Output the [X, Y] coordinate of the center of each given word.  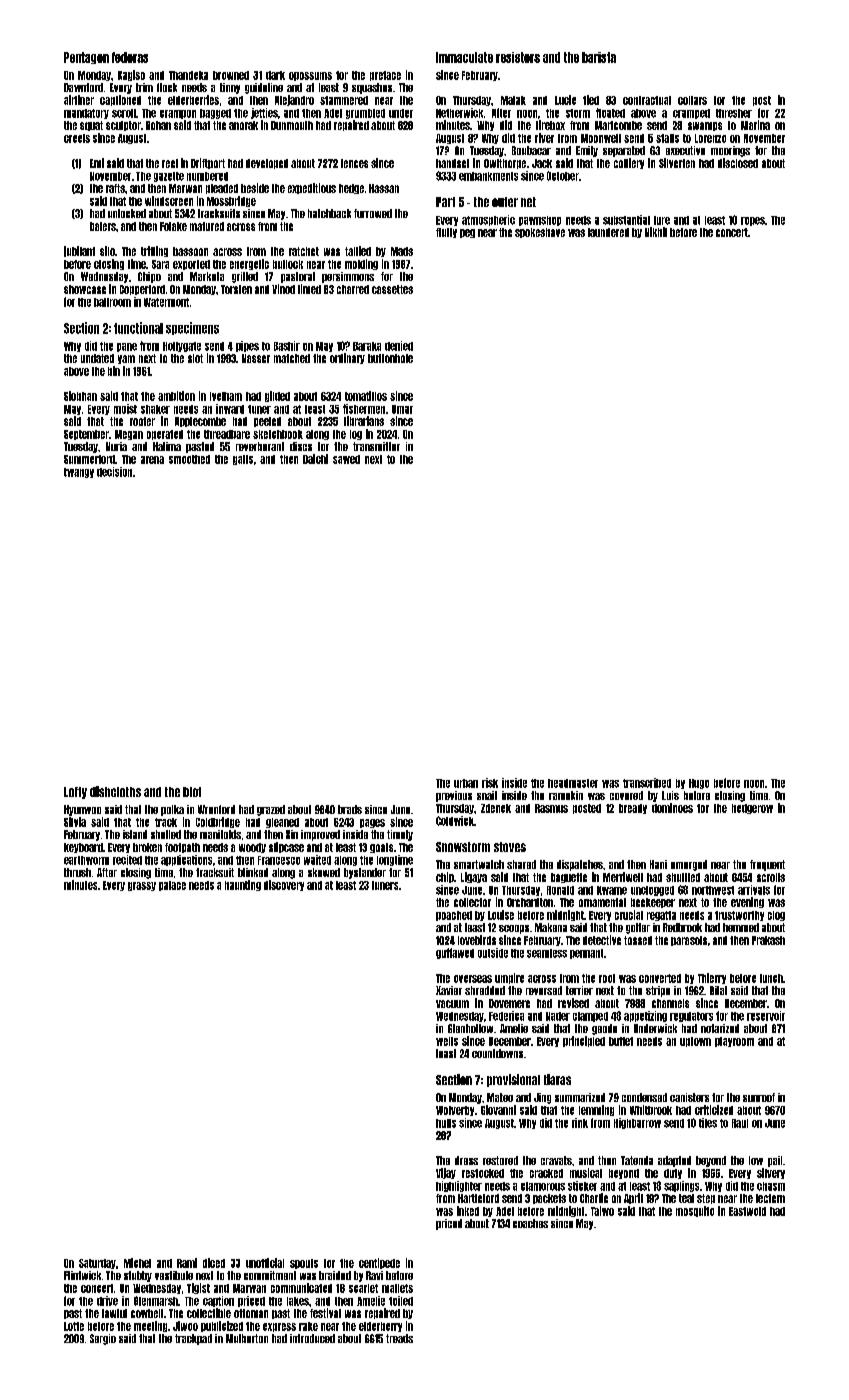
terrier [579, 990]
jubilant [79, 251]
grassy [142, 886]
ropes [753, 221]
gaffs [243, 460]
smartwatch [479, 864]
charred [353, 289]
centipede [379, 1263]
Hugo [699, 784]
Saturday [97, 1264]
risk [490, 783]
